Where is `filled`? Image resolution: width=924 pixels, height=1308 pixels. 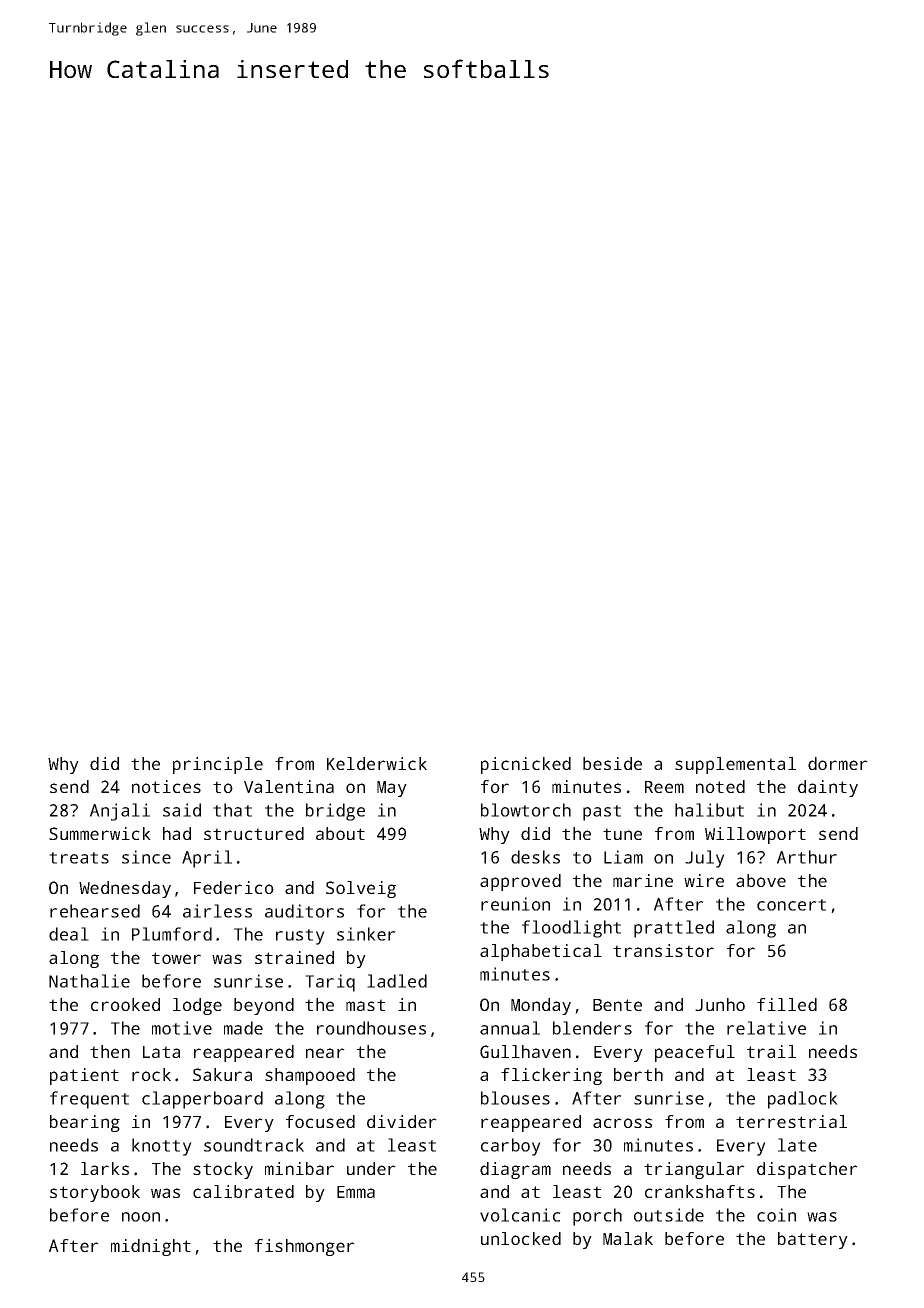
filled is located at coordinates (787, 1004).
